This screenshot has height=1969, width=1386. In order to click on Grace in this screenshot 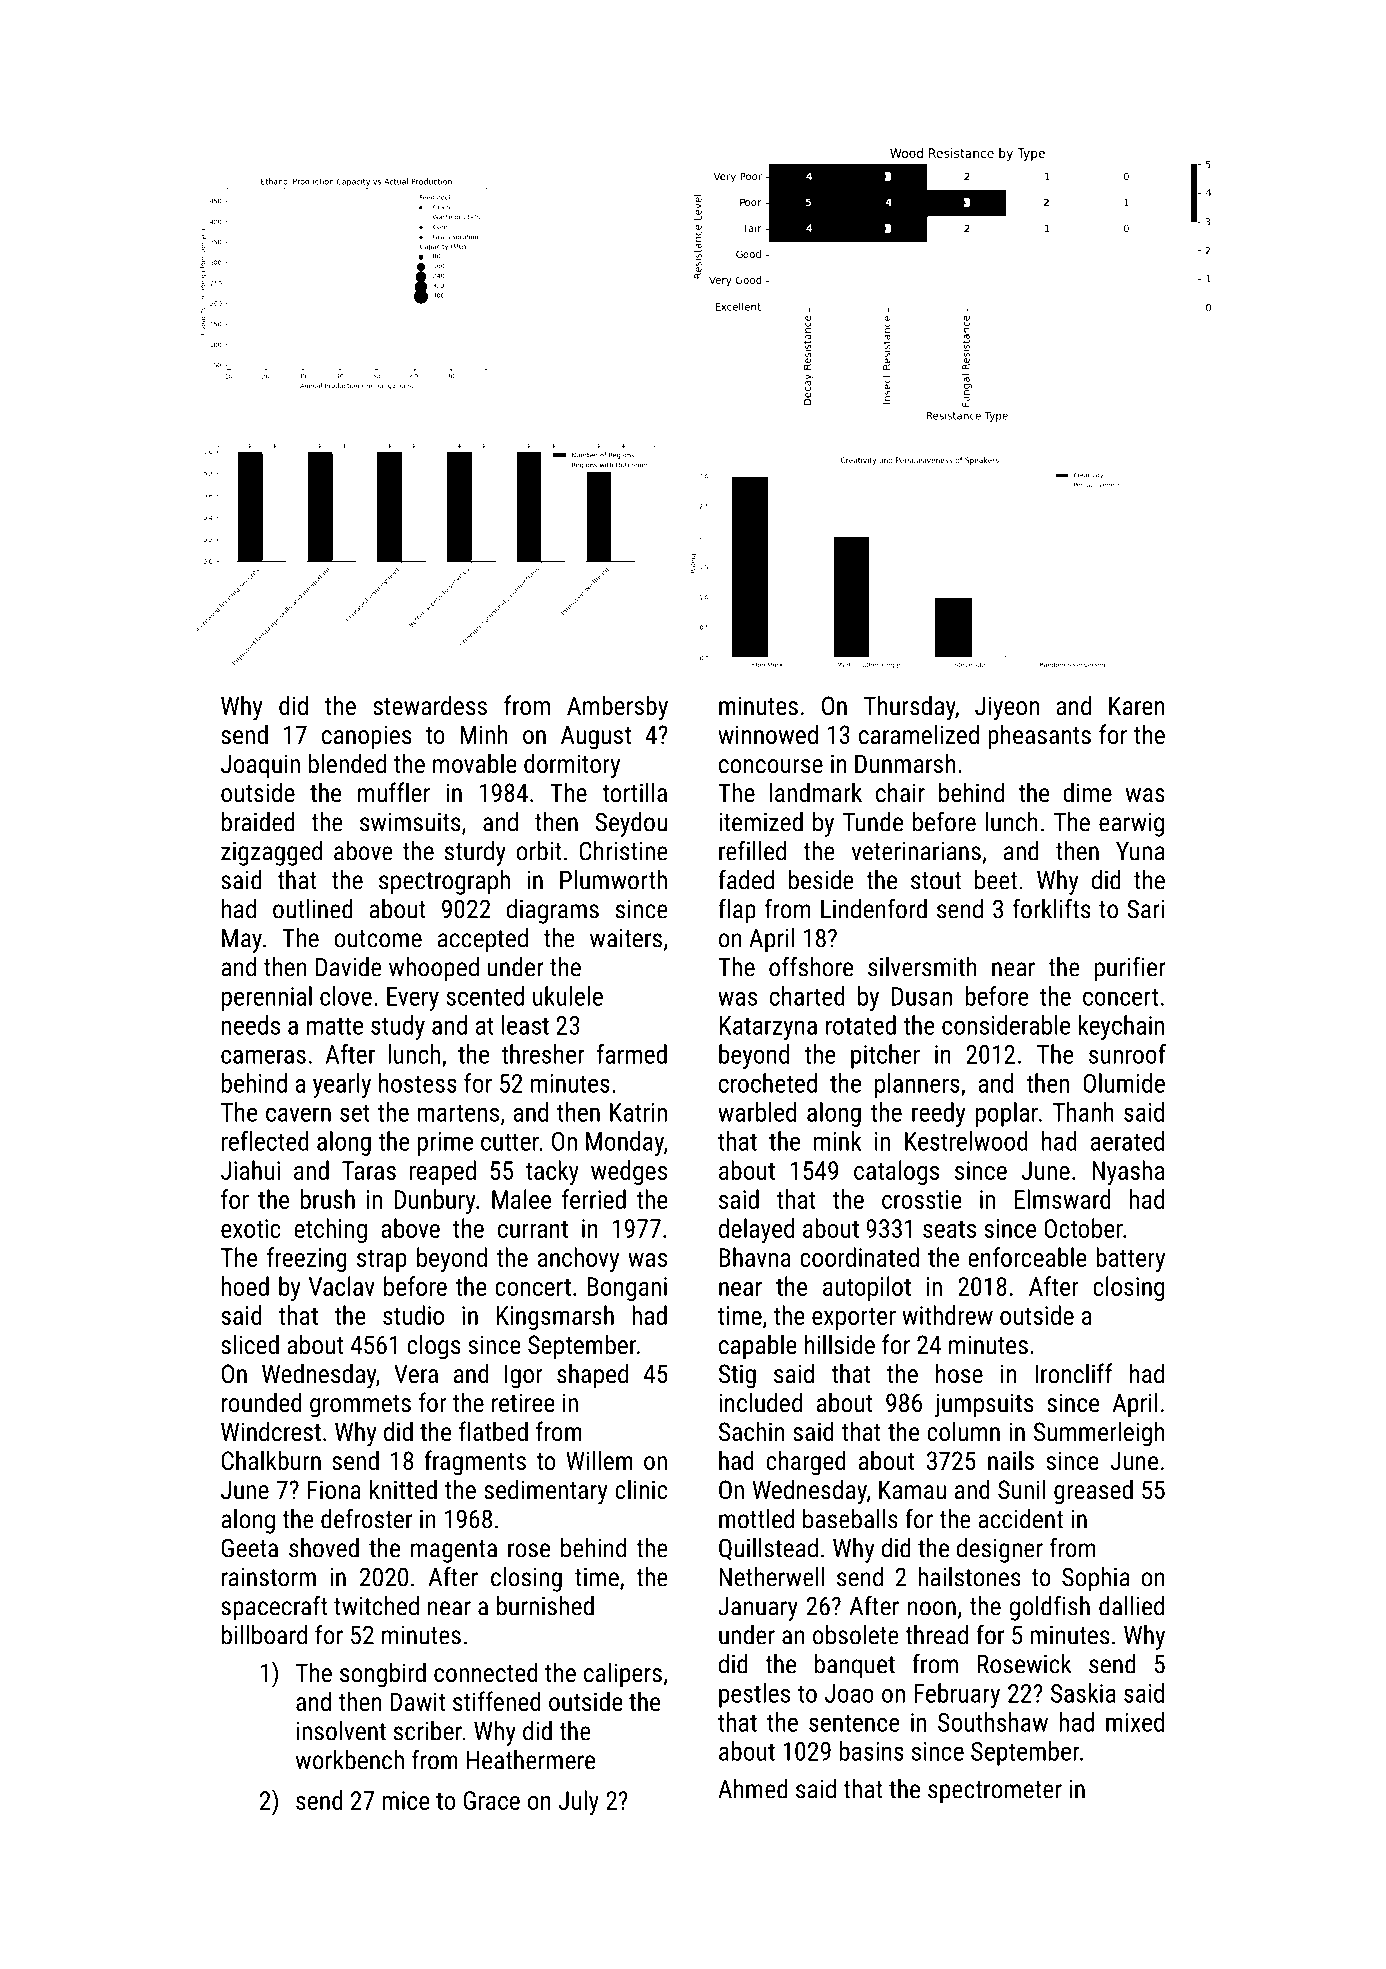, I will do `click(492, 1800)`.
